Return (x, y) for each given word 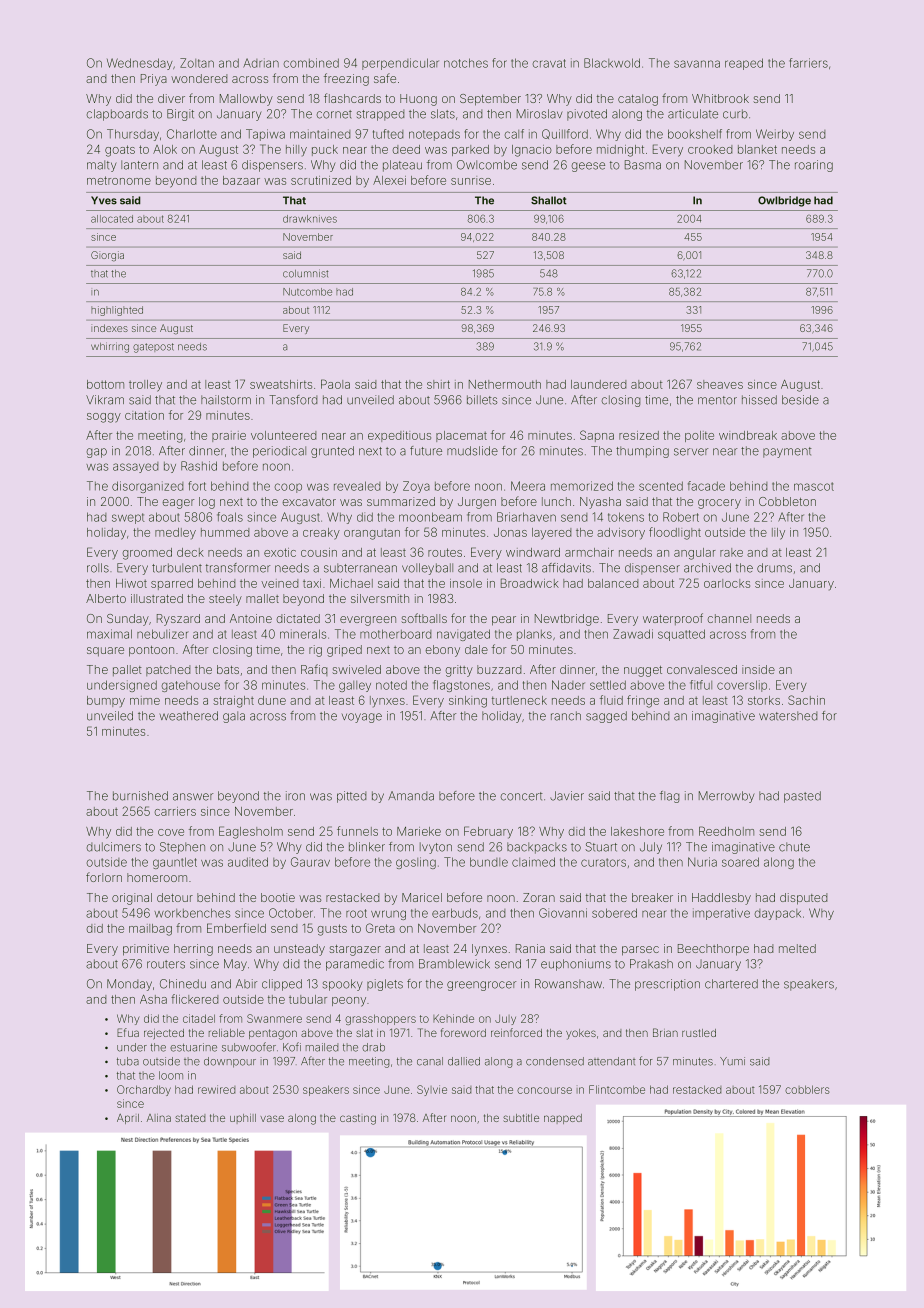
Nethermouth (505, 384)
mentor (717, 400)
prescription (667, 985)
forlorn (104, 877)
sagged (606, 717)
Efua (128, 1032)
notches (466, 63)
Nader (568, 685)
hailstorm (226, 400)
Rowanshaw (568, 984)
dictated (298, 618)
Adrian (261, 63)
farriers (808, 63)
